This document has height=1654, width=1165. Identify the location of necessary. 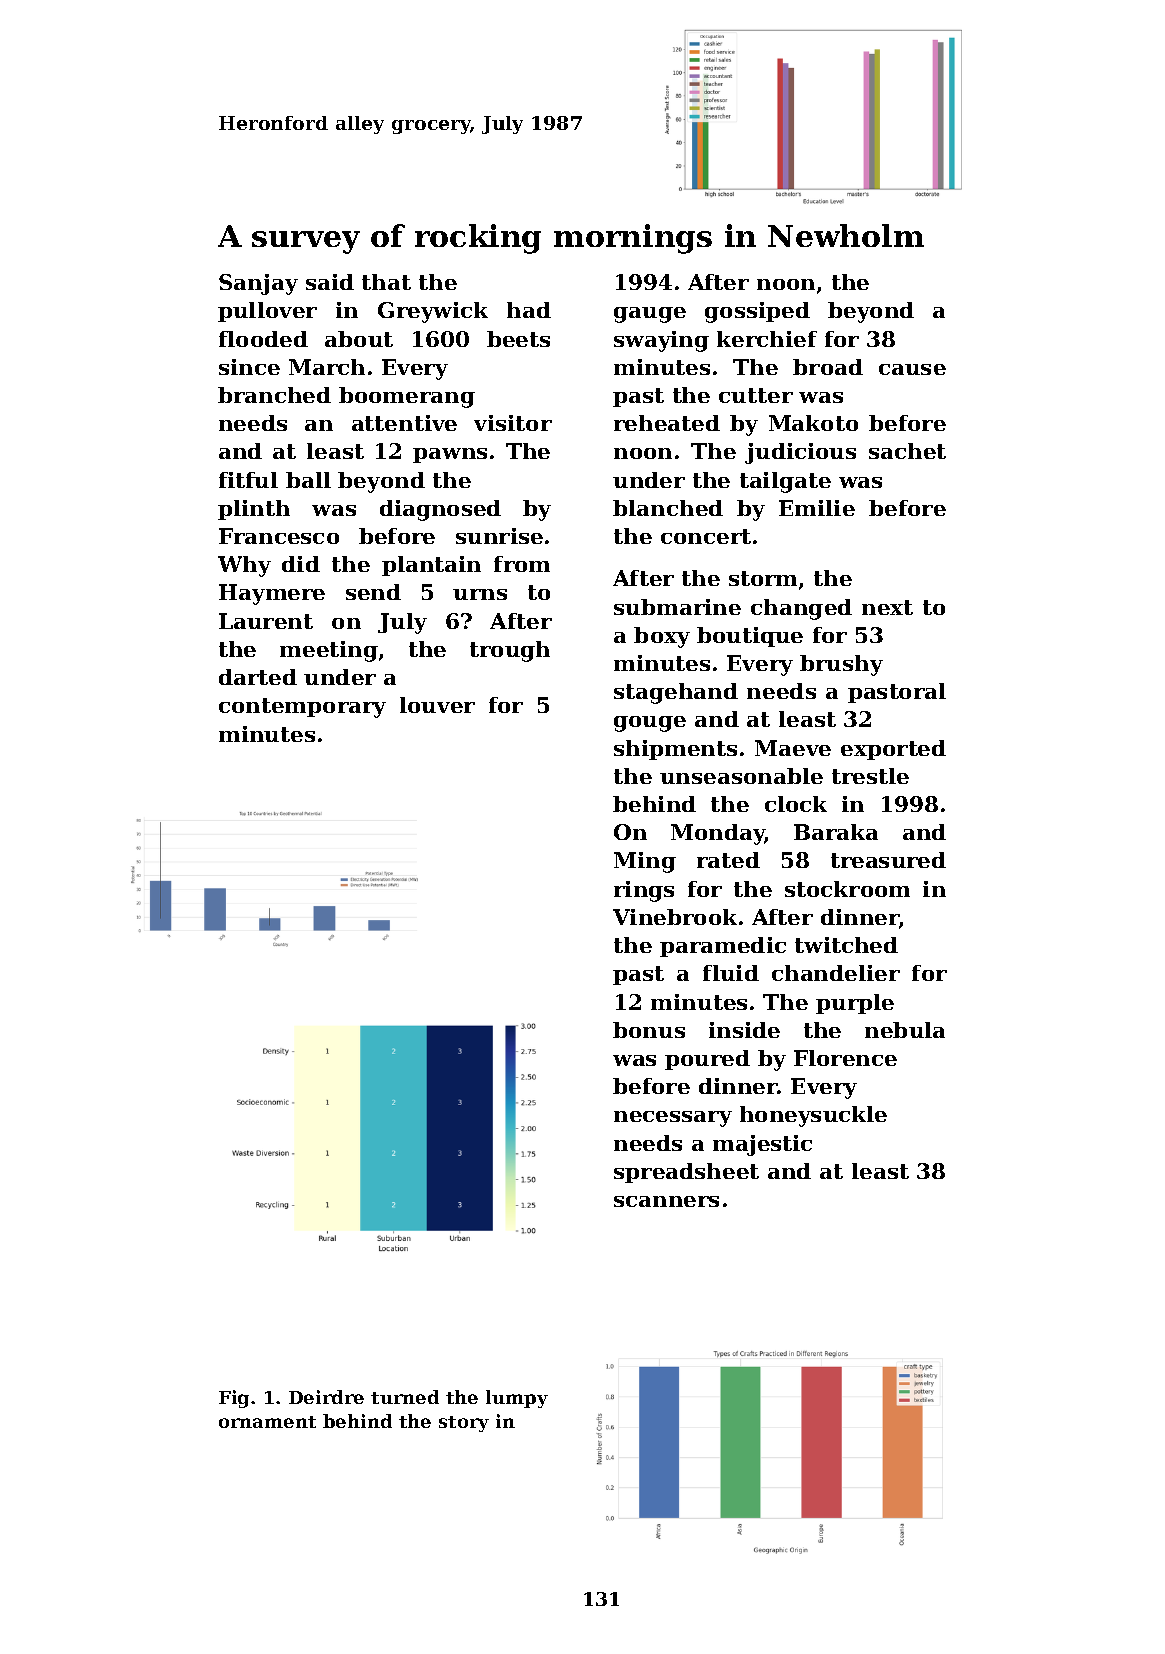
(673, 1119).
